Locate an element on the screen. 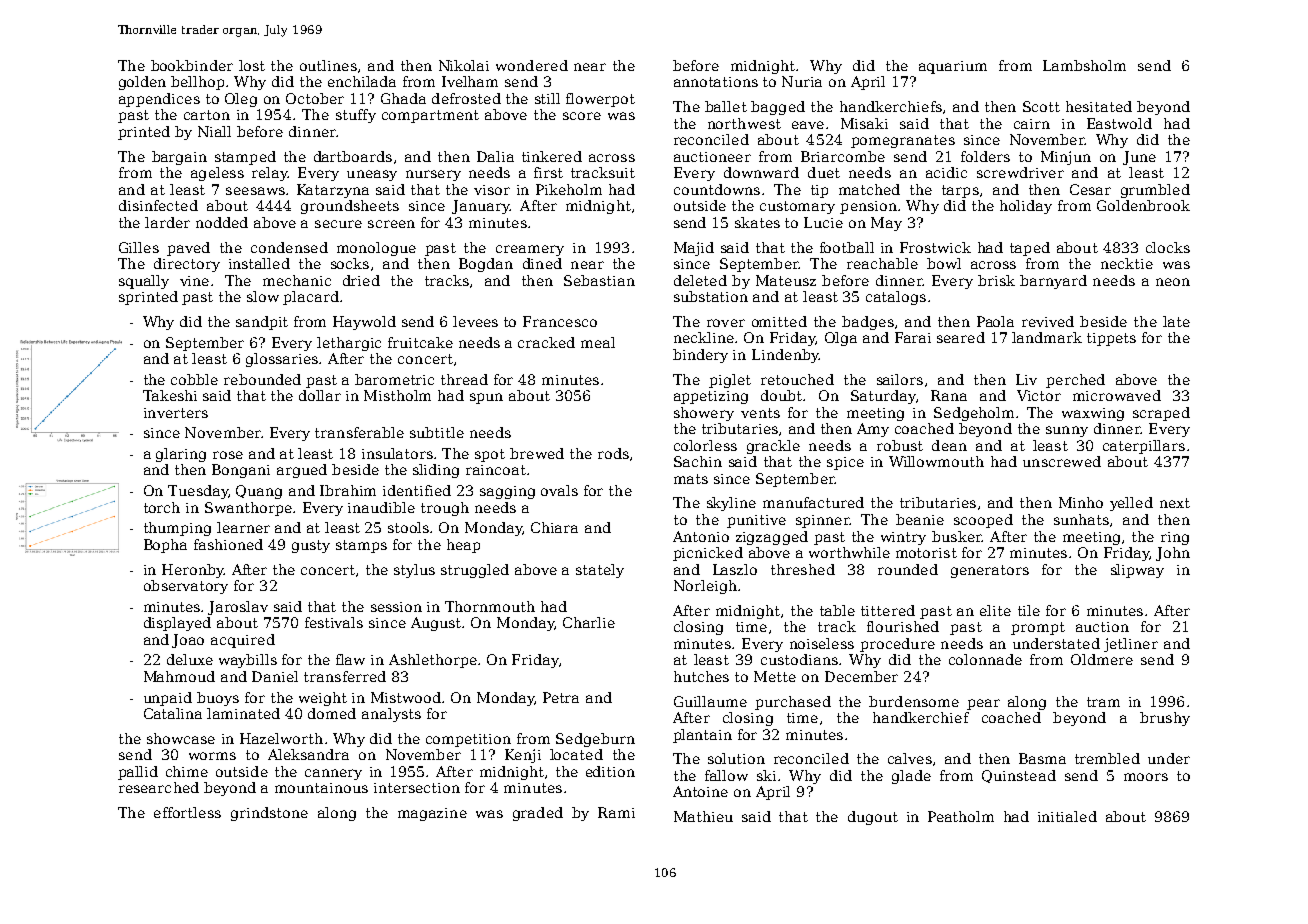 The height and width of the screenshot is (924, 1308). Norleigh is located at coordinates (705, 587).
